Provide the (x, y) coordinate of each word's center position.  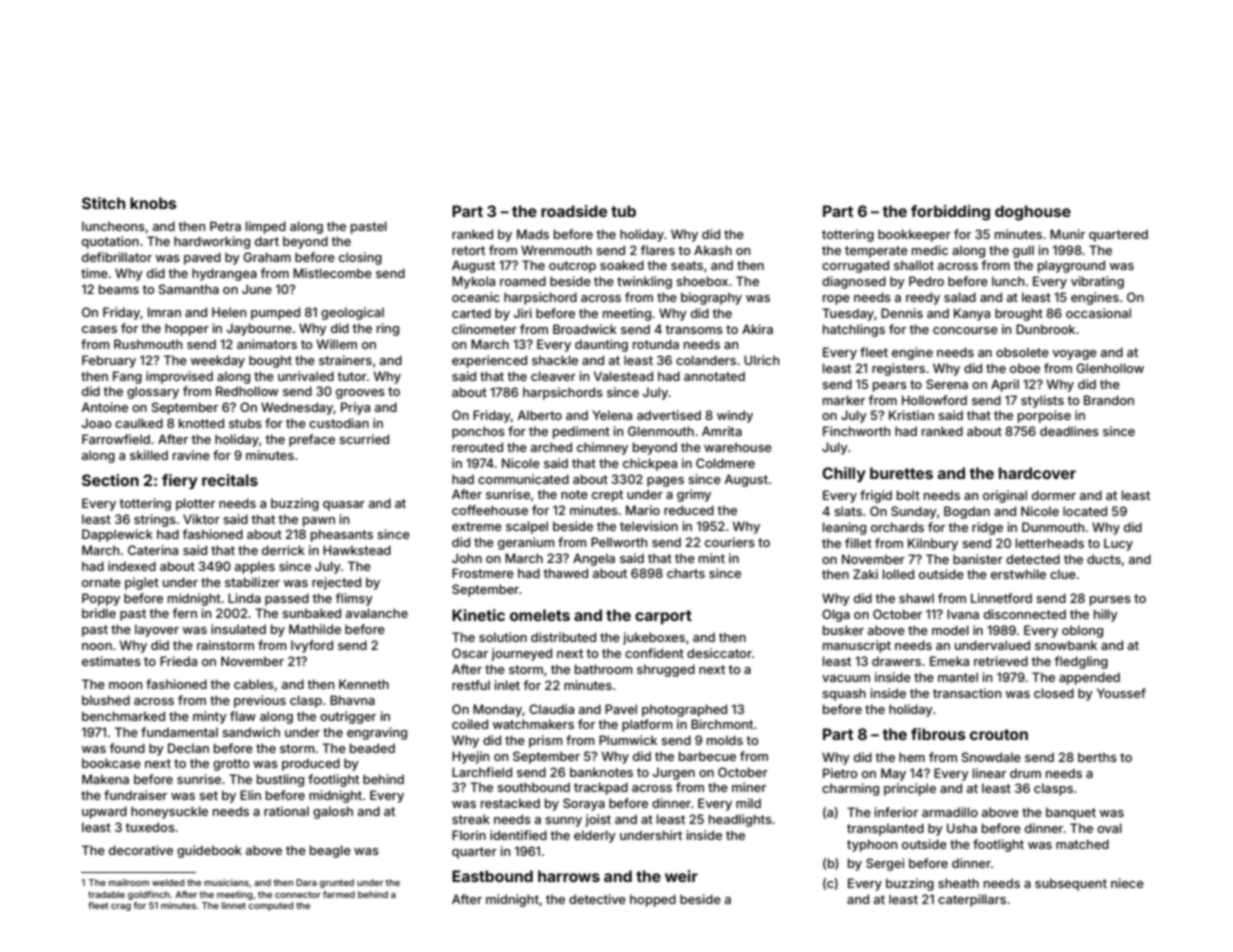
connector (298, 894)
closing (360, 258)
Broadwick (585, 329)
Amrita (722, 431)
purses (1110, 601)
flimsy (354, 599)
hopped (653, 900)
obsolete (1022, 352)
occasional (1098, 313)
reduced (689, 510)
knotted (201, 423)
